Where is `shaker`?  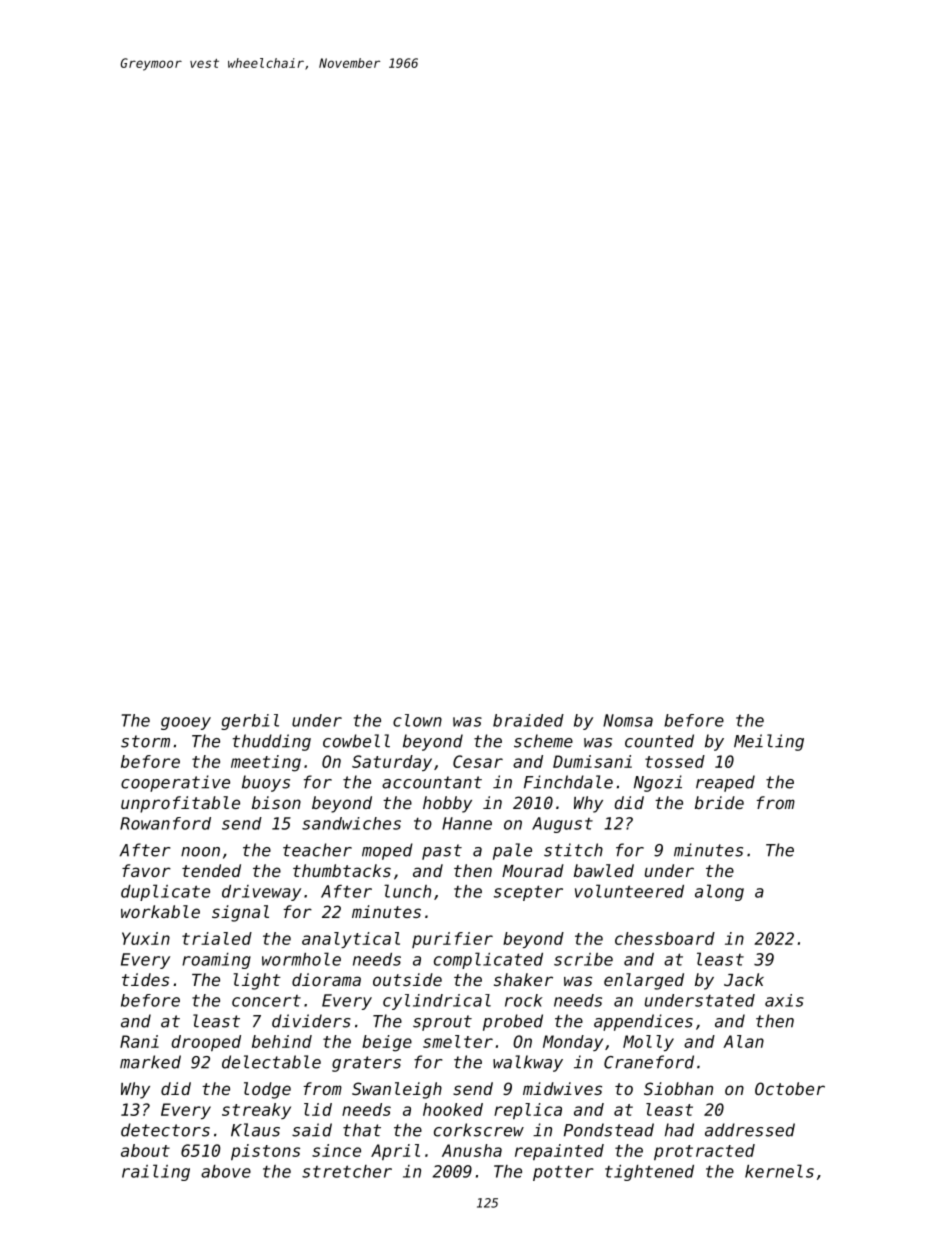
shaker is located at coordinates (523, 979).
